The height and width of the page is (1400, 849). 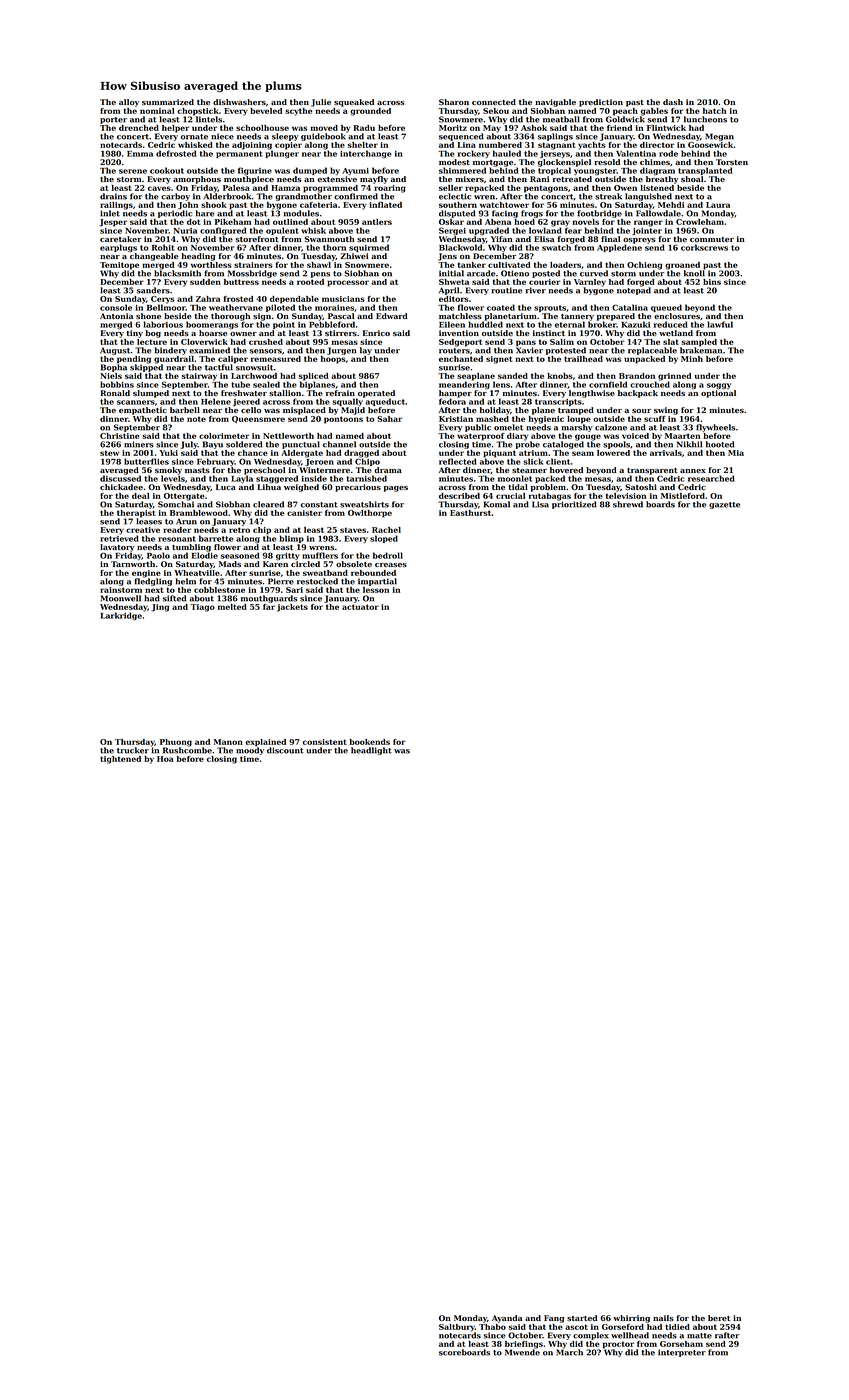 I want to click on trucker, so click(x=133, y=750).
